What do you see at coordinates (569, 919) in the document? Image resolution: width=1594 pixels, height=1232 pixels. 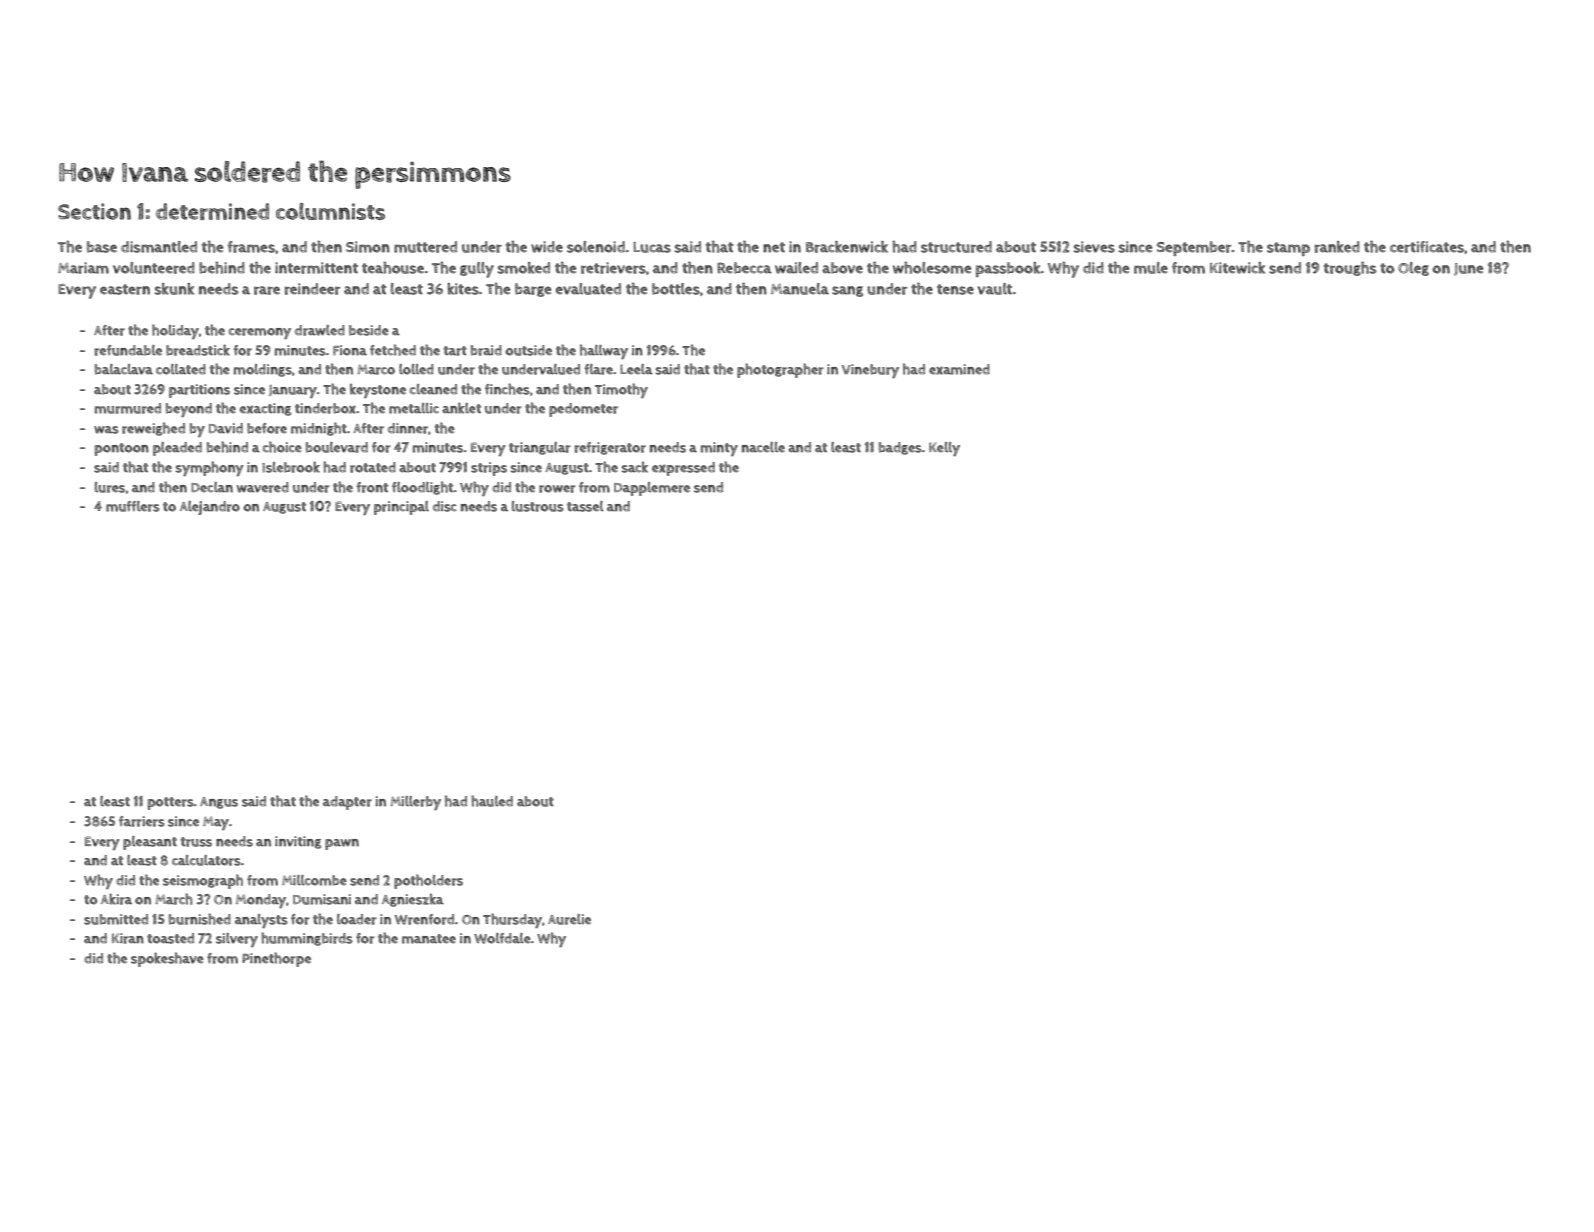 I see `Aurelie` at bounding box center [569, 919].
